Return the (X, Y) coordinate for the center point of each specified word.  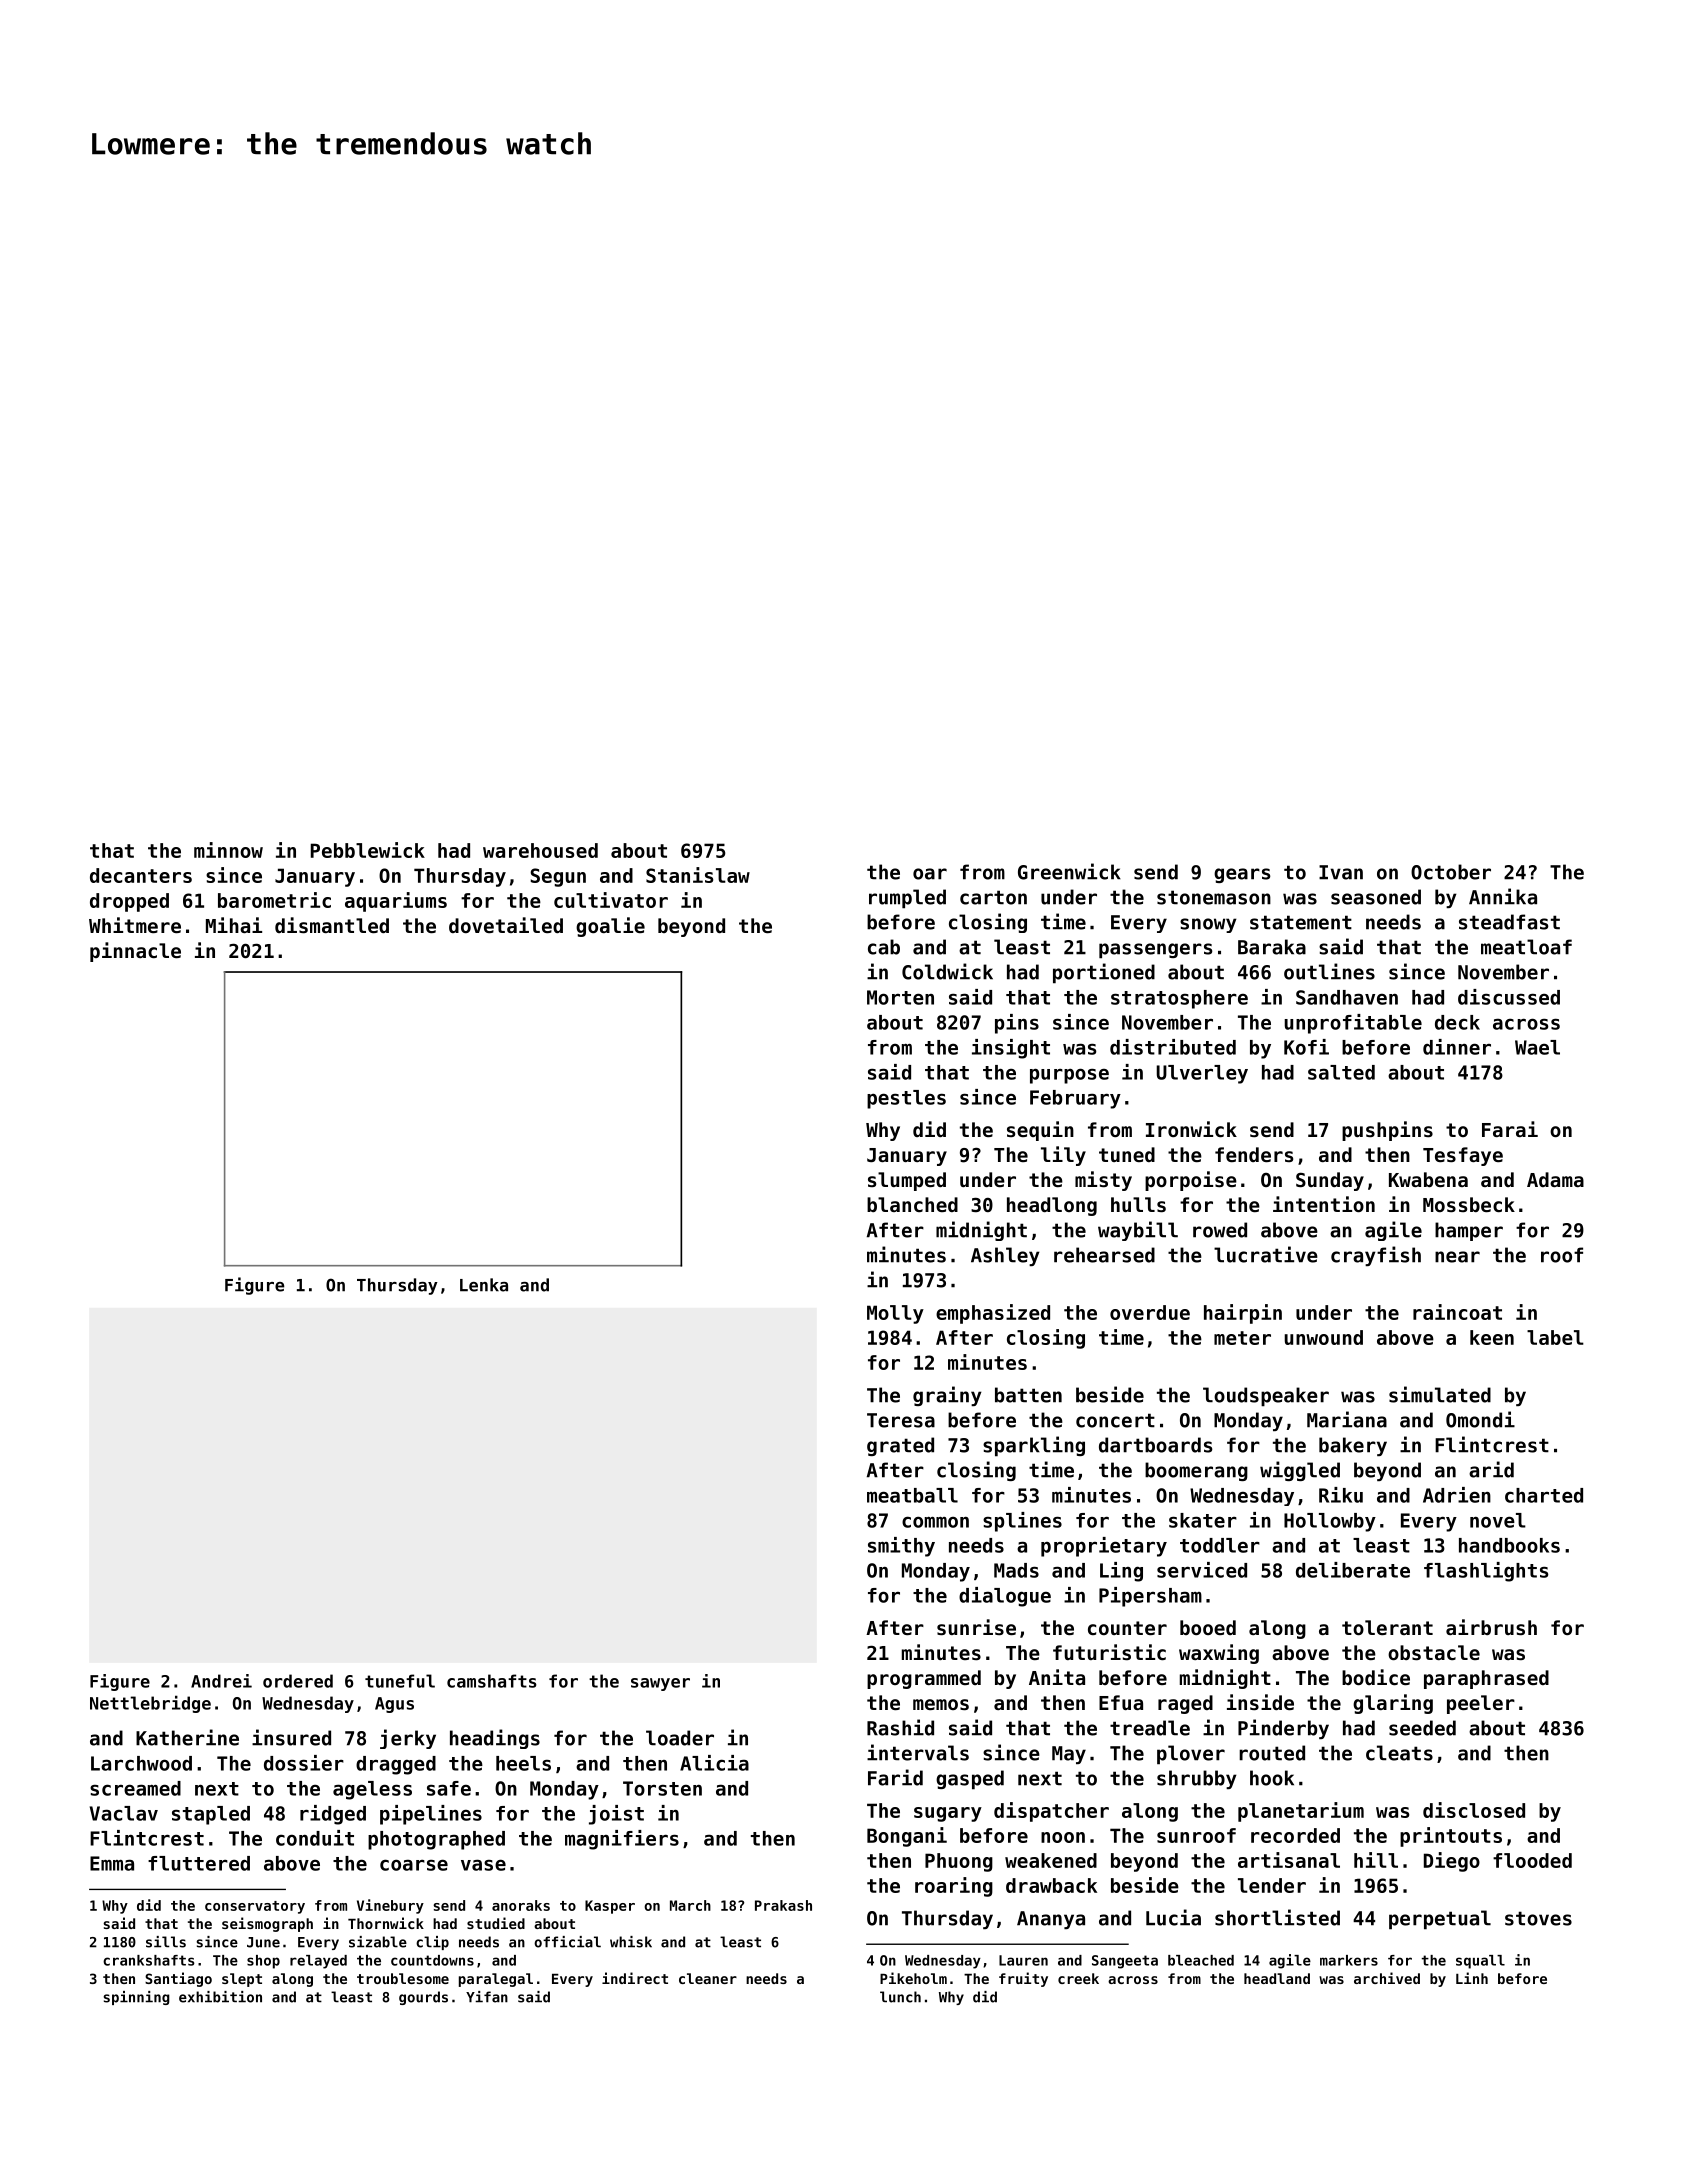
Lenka (484, 1285)
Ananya (1051, 1920)
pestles (906, 1099)
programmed (924, 1679)
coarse (414, 1865)
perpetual (1440, 1920)
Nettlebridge (150, 1704)
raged (1185, 1704)
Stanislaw (698, 875)
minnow (228, 850)
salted (1341, 1072)
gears (1242, 875)
